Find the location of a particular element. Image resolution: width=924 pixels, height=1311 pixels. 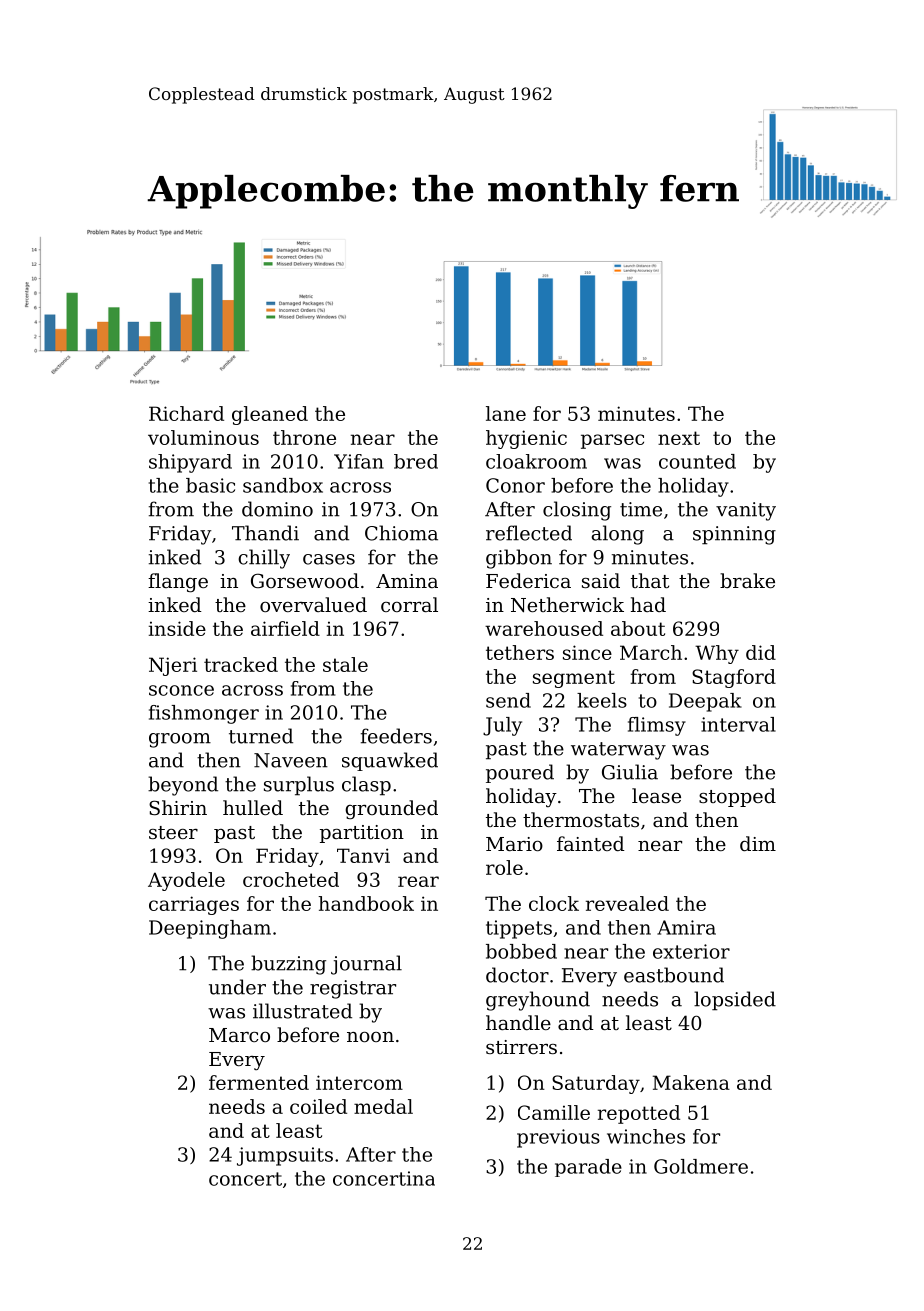

hulled is located at coordinates (253, 807).
